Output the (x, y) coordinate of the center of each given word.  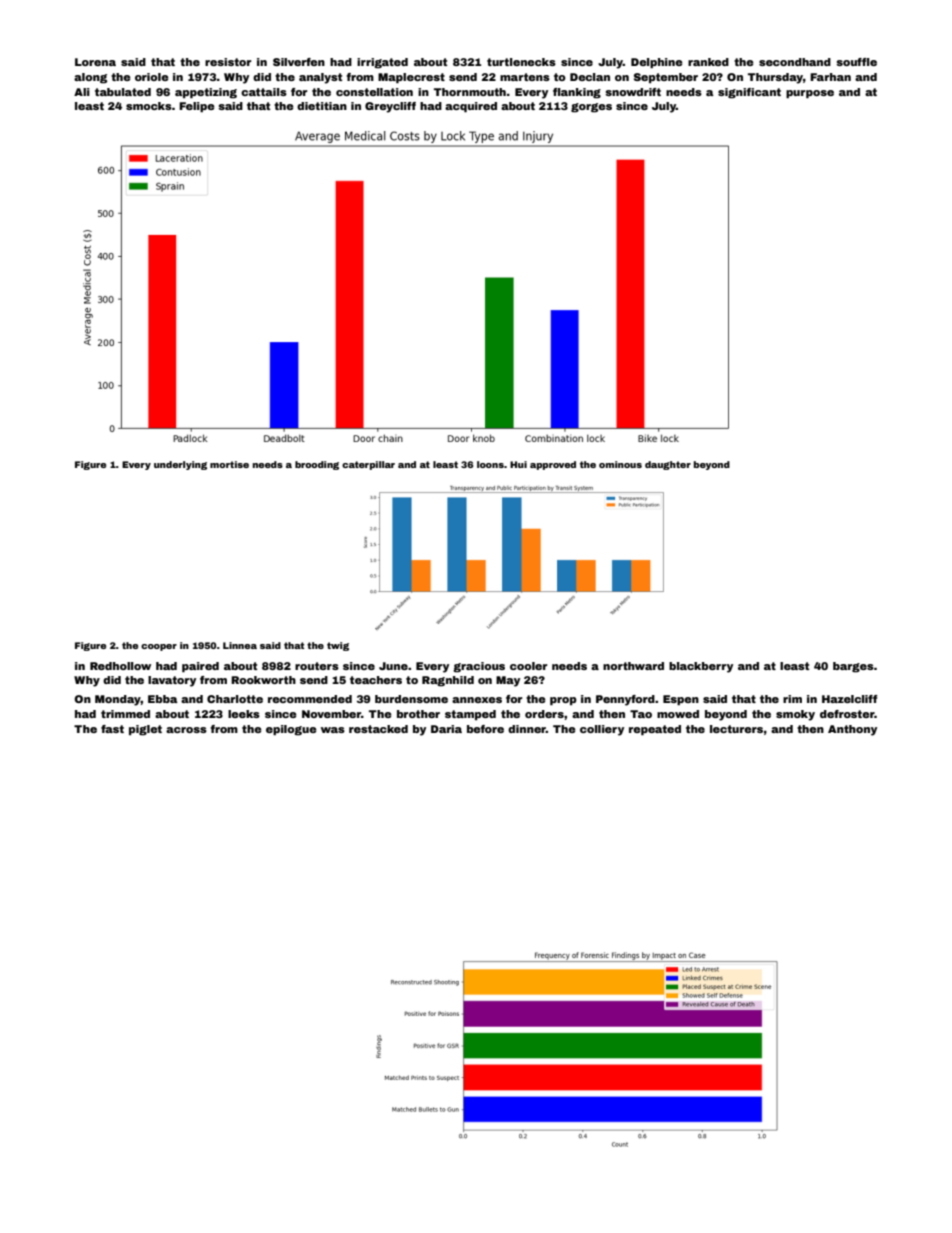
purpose (810, 94)
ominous (620, 464)
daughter (668, 465)
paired (200, 667)
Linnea (240, 645)
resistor (228, 62)
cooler (528, 666)
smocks (149, 106)
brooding (317, 465)
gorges (591, 108)
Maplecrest (411, 78)
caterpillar (368, 465)
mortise (229, 464)
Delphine (657, 63)
